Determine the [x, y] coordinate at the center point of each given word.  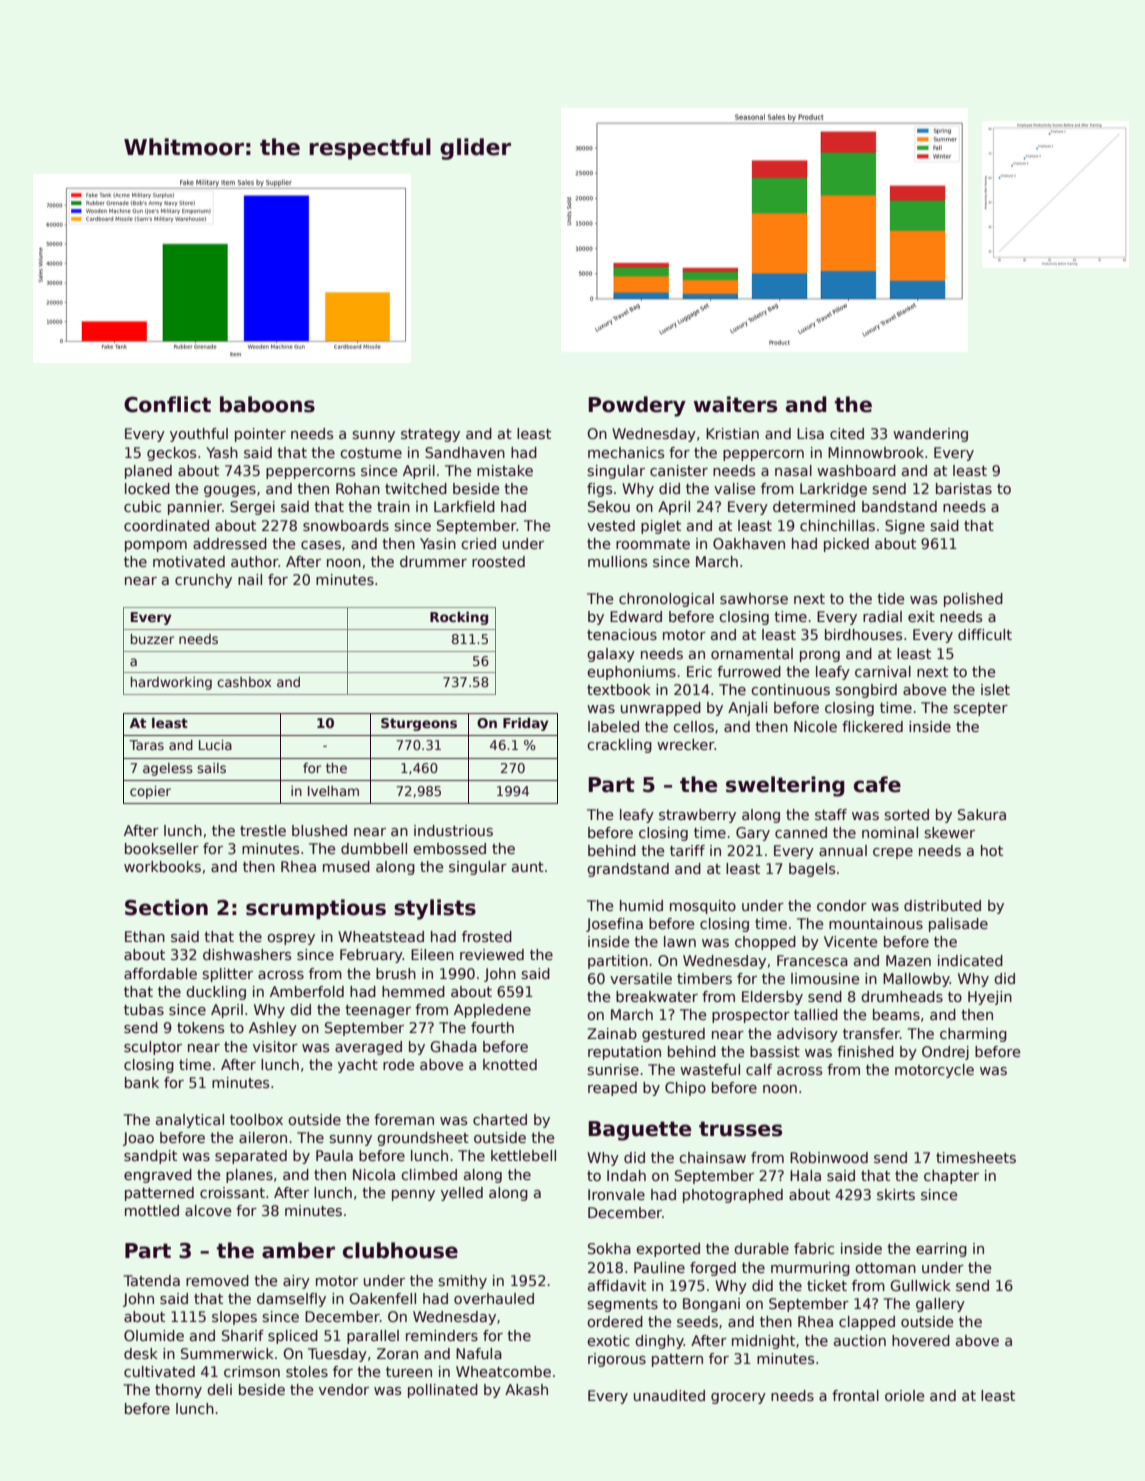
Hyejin [990, 998]
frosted [487, 936]
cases [321, 545]
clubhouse [400, 1250]
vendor [344, 1389]
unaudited [669, 1395]
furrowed [749, 671]
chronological [666, 600]
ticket [827, 1285]
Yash [222, 452]
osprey [291, 939]
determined [814, 506]
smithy [462, 1282]
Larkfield [464, 506]
